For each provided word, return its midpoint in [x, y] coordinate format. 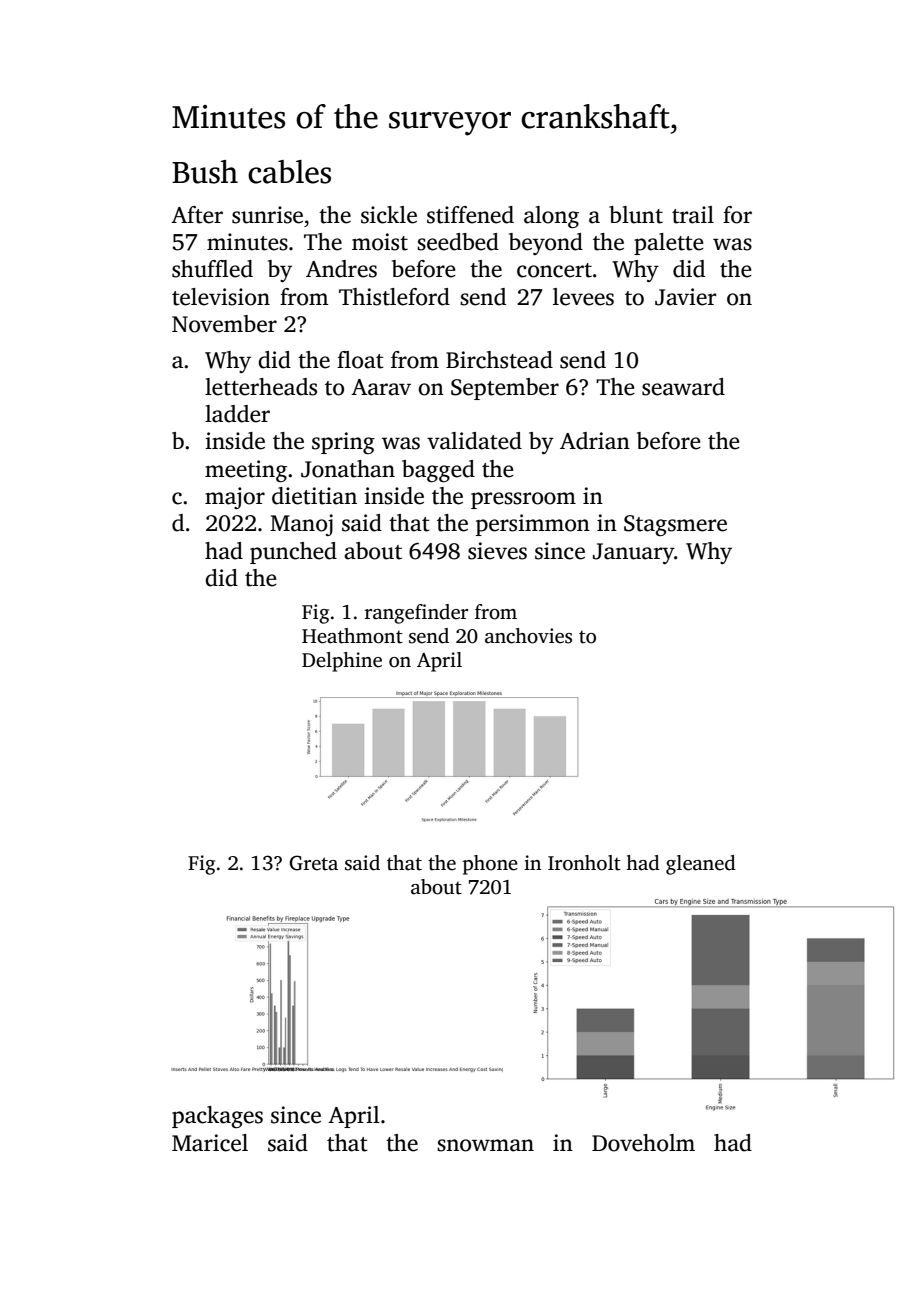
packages [217, 1117]
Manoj [301, 525]
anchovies [528, 636]
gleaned [701, 865]
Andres [341, 269]
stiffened [470, 215]
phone [490, 865]
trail [693, 215]
